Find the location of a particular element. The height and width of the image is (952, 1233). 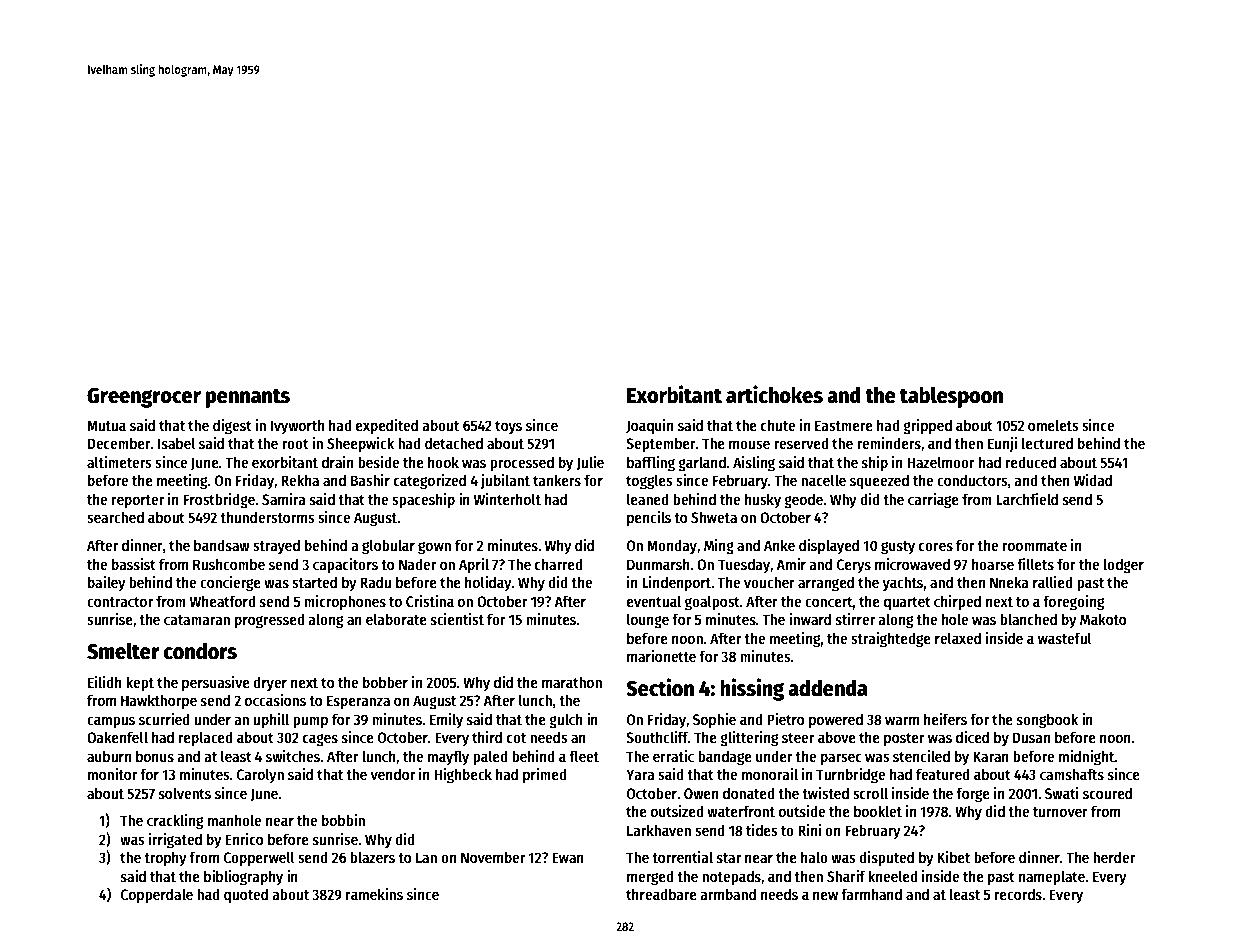

bassist is located at coordinates (134, 564).
